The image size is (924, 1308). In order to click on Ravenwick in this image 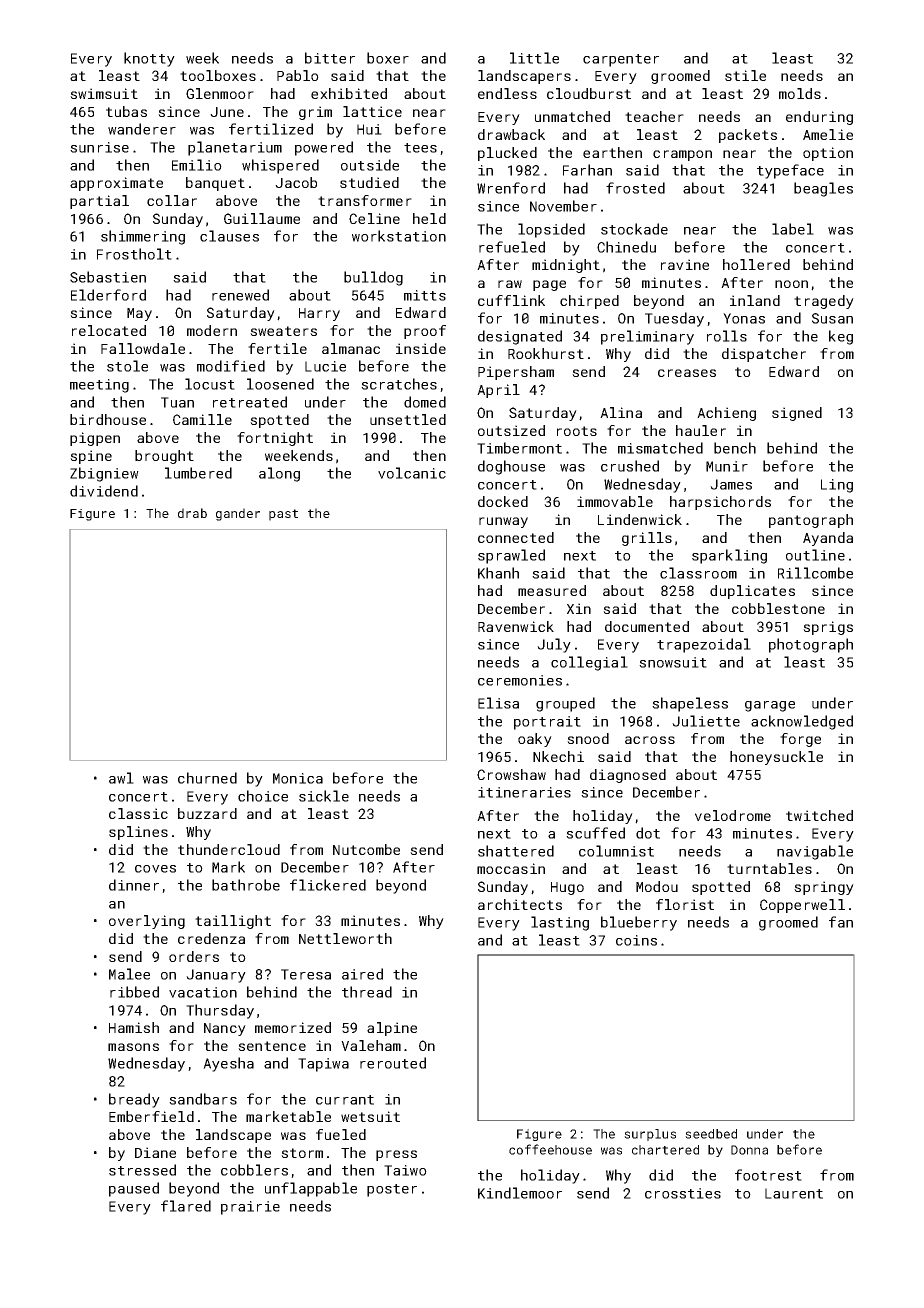, I will do `click(516, 626)`.
